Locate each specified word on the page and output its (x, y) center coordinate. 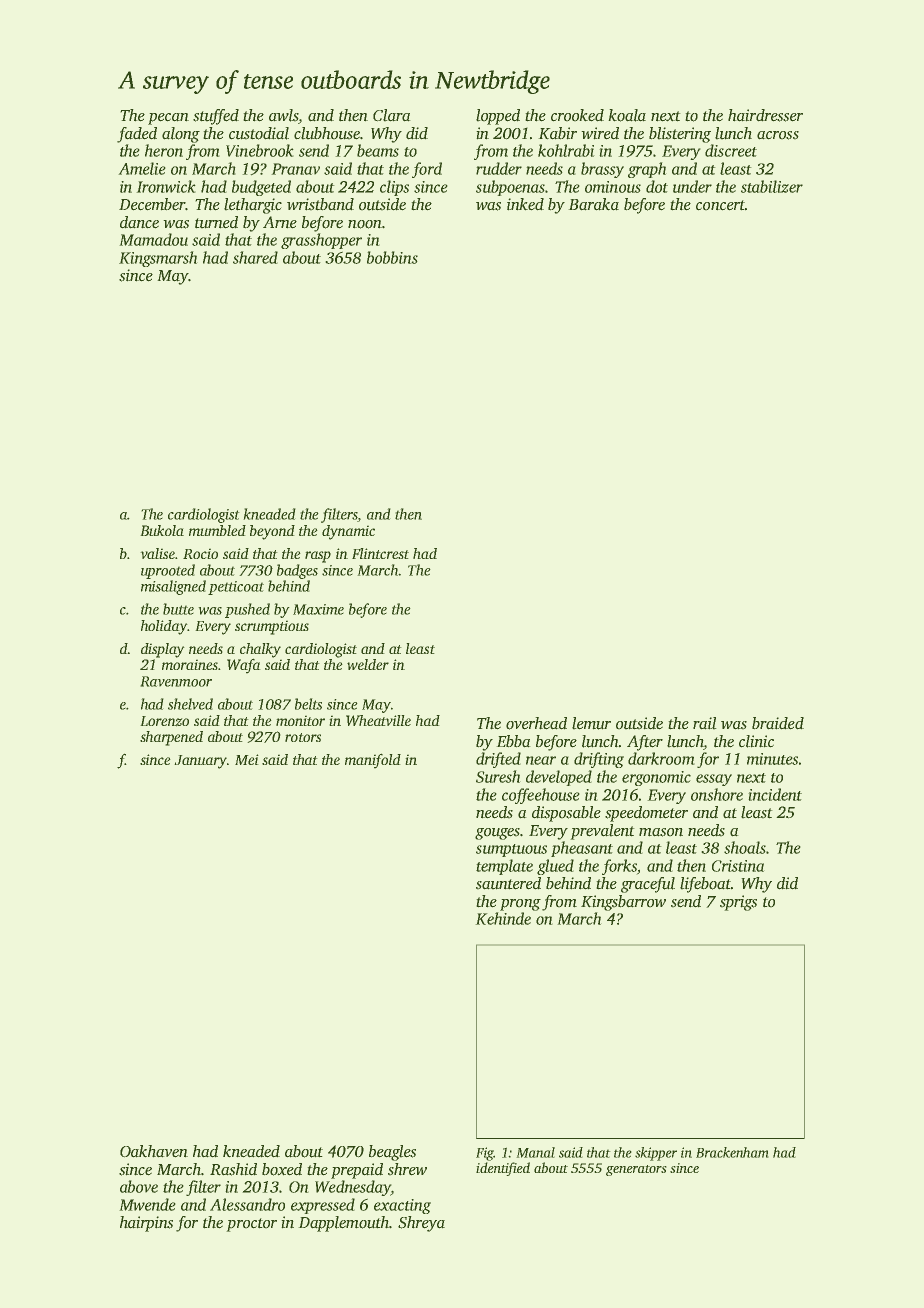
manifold (373, 761)
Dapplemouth (343, 1224)
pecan (168, 119)
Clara (392, 115)
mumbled (217, 530)
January (200, 762)
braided (778, 723)
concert (720, 205)
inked (525, 204)
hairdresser (765, 115)
